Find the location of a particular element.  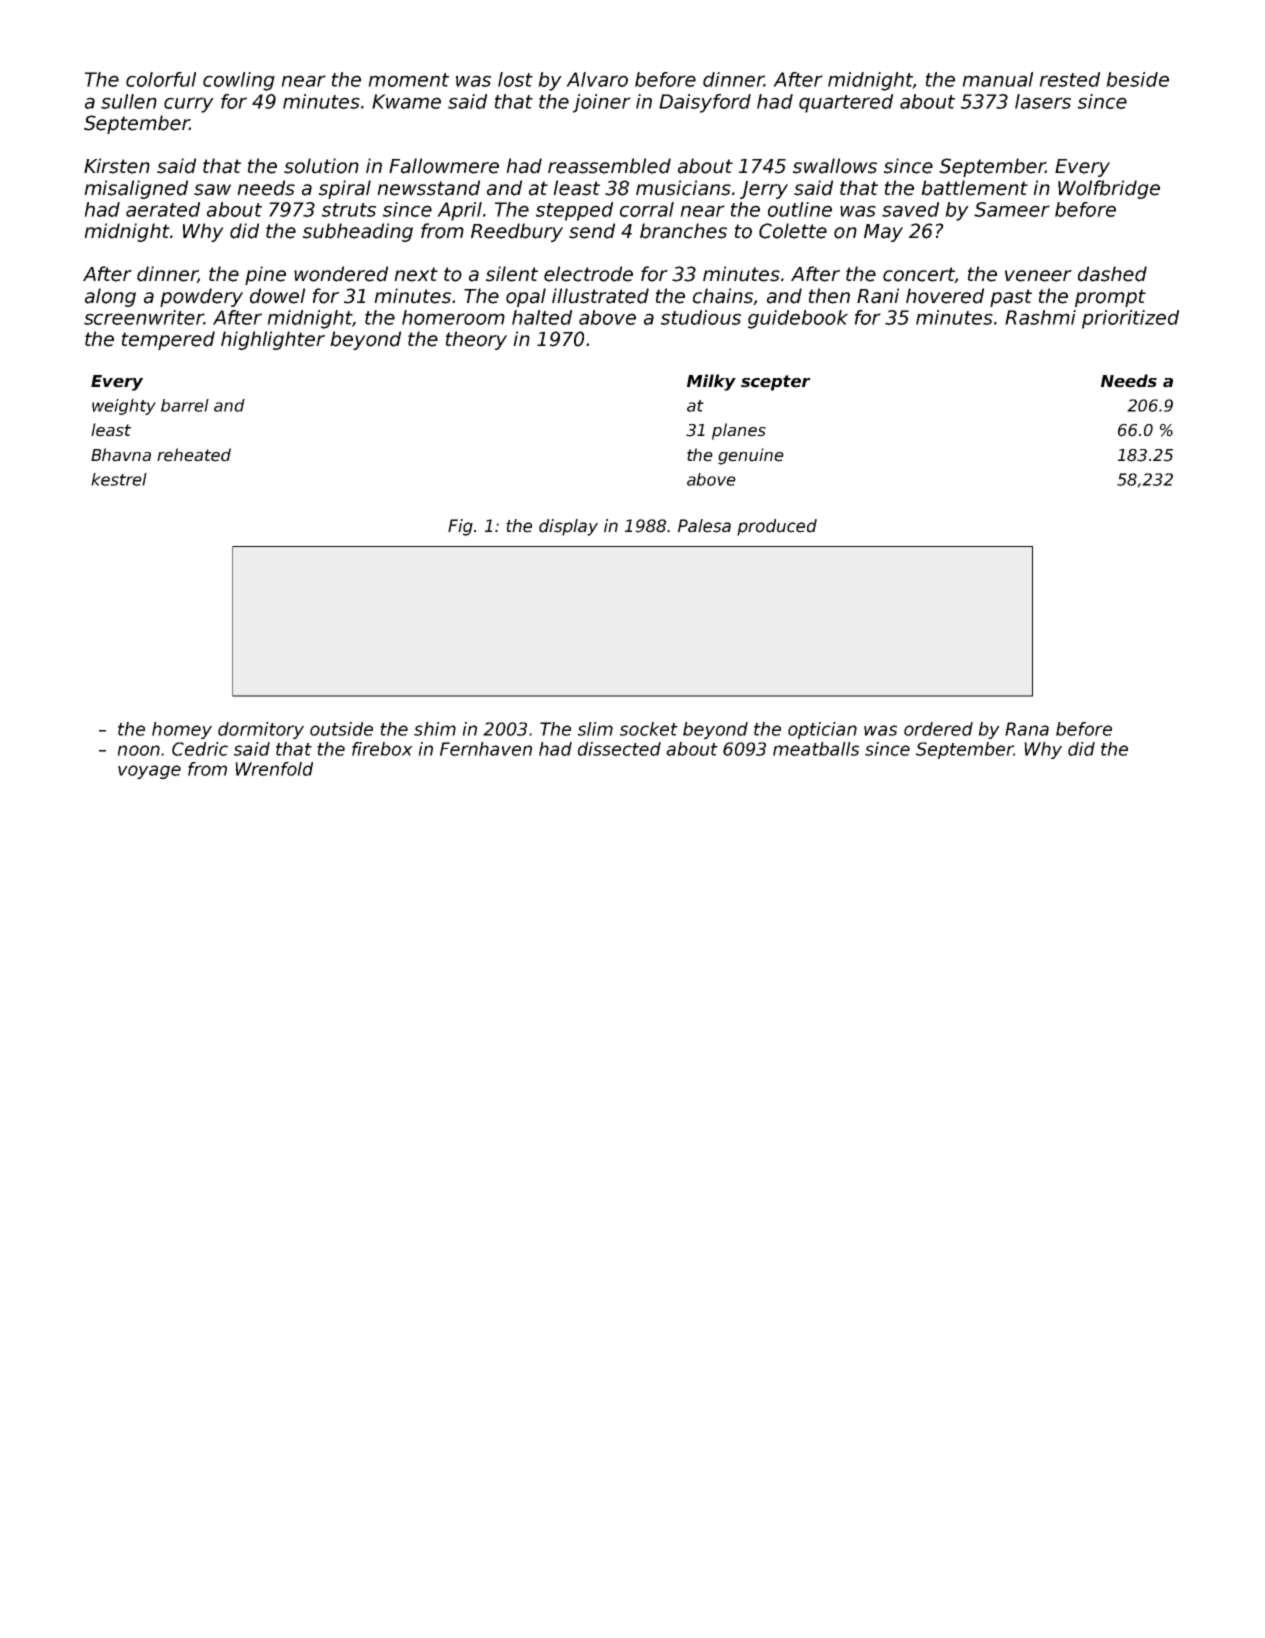

Fernhaven is located at coordinates (486, 749).
